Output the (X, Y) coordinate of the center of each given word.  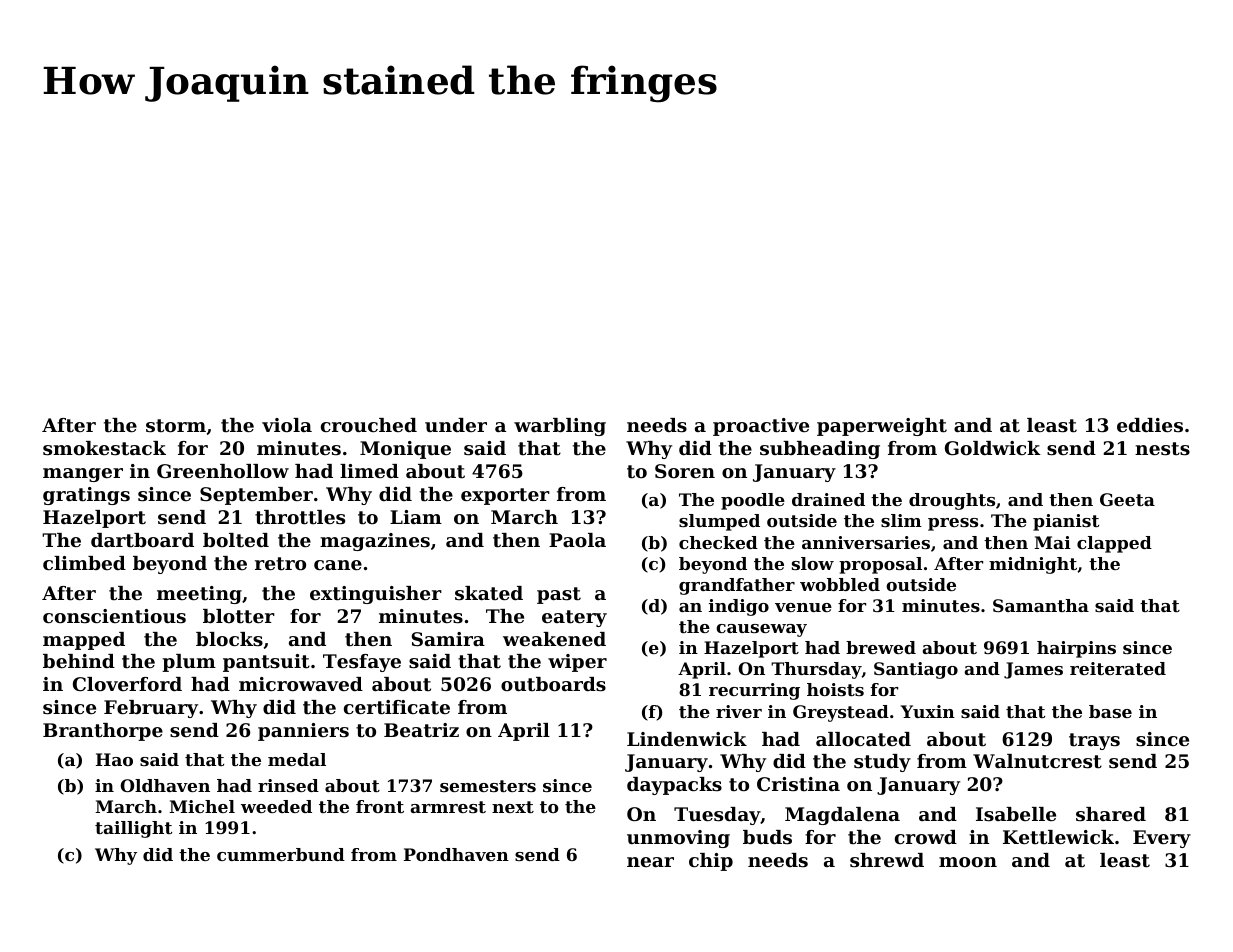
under (456, 425)
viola (287, 425)
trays (1094, 741)
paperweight (882, 427)
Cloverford (127, 684)
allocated (863, 739)
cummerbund (281, 854)
